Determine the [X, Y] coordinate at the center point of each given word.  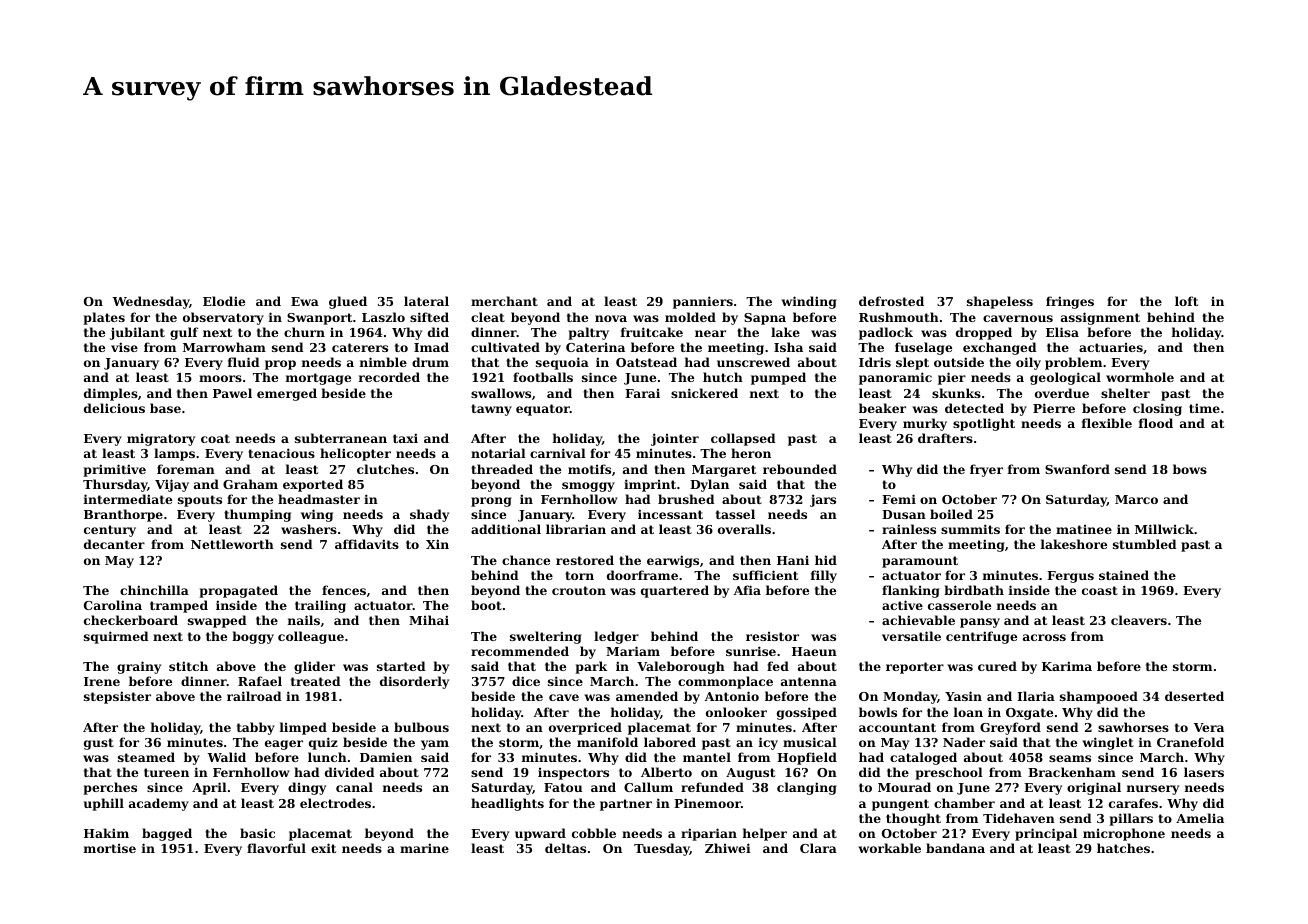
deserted [1194, 696]
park [591, 667]
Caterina [595, 347]
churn [304, 332]
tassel [735, 514]
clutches [385, 469]
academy [159, 804]
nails [304, 620]
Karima [1067, 666]
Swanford [1077, 469]
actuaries [1111, 347]
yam [435, 745]
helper [765, 834]
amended [647, 696]
